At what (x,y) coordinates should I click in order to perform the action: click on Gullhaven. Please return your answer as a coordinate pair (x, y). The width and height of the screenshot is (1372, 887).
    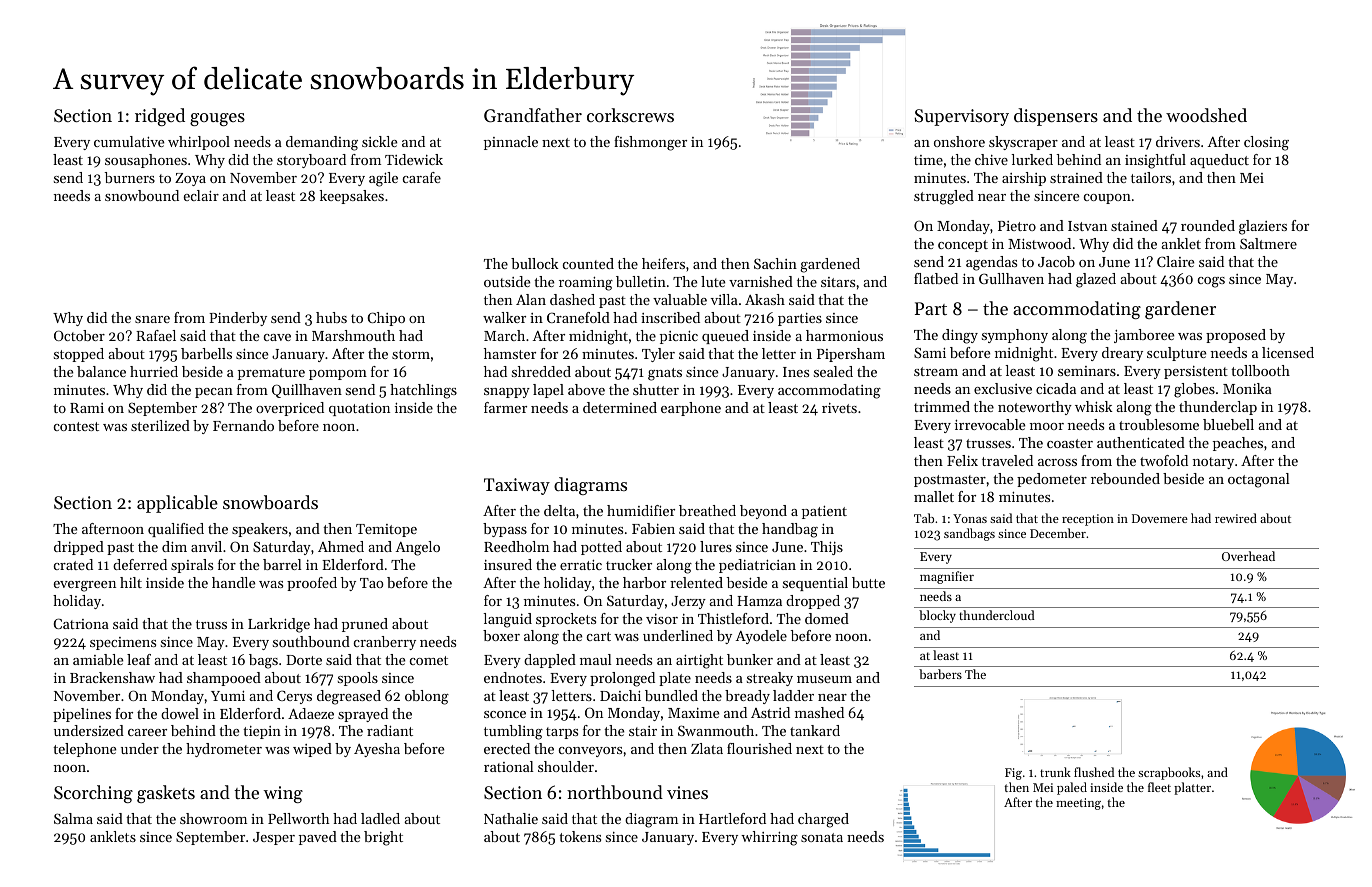
    Looking at the image, I should click on (1011, 278).
